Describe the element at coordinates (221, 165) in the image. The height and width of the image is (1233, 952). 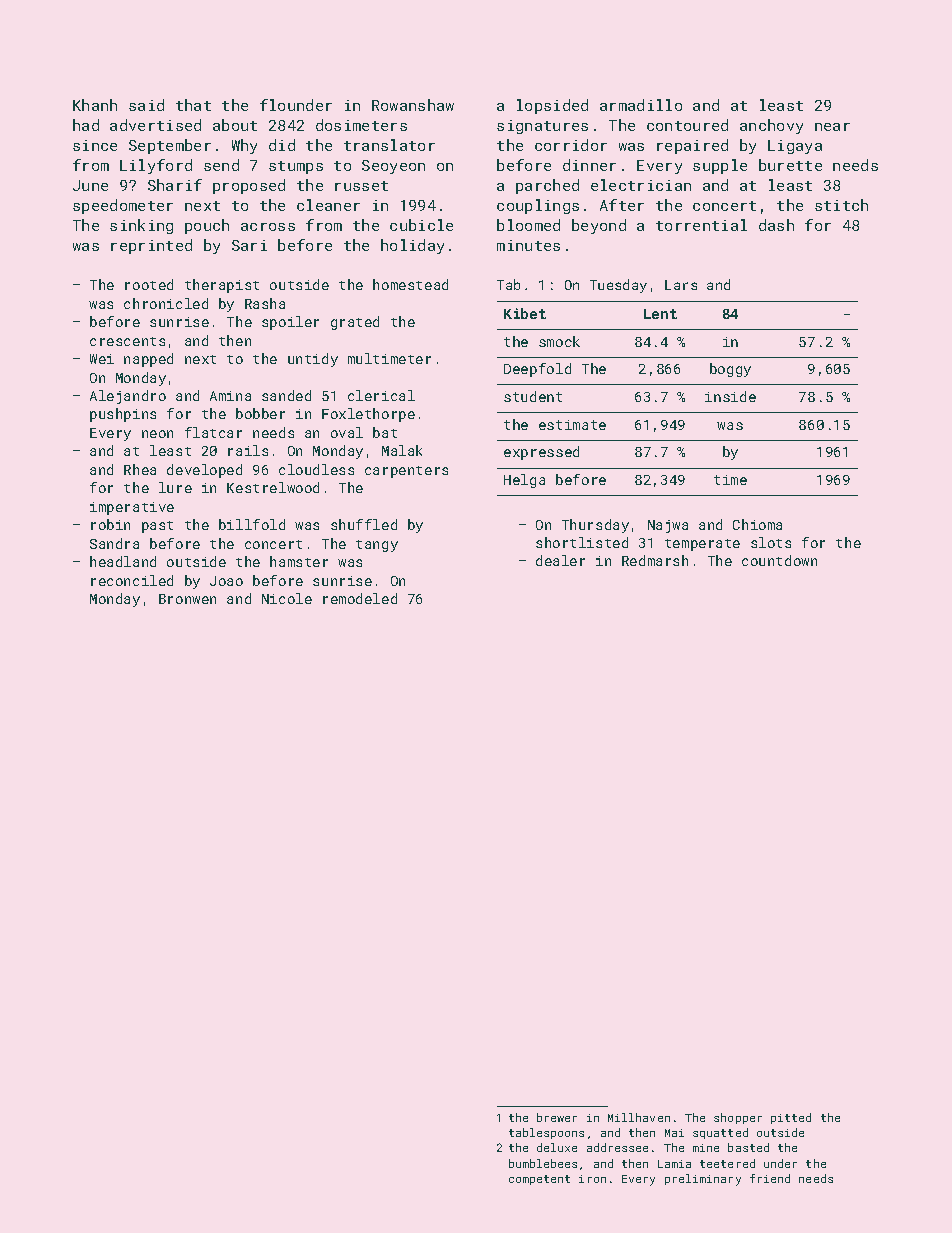
I see `send` at that location.
